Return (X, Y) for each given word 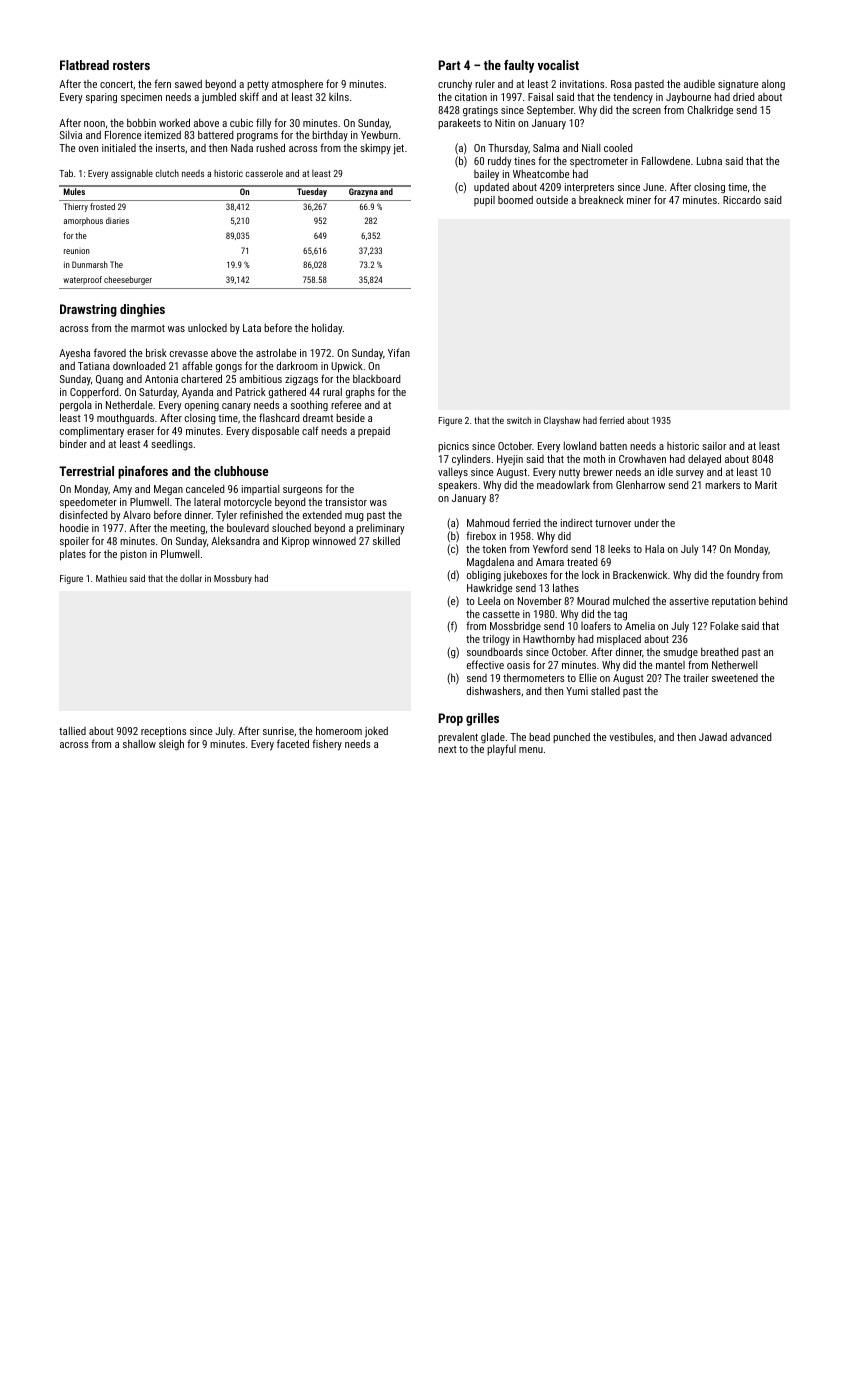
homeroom (339, 730)
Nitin (505, 123)
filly (263, 123)
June (653, 187)
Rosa (621, 84)
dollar (191, 578)
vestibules (631, 737)
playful (501, 750)
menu (531, 750)
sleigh (171, 745)
